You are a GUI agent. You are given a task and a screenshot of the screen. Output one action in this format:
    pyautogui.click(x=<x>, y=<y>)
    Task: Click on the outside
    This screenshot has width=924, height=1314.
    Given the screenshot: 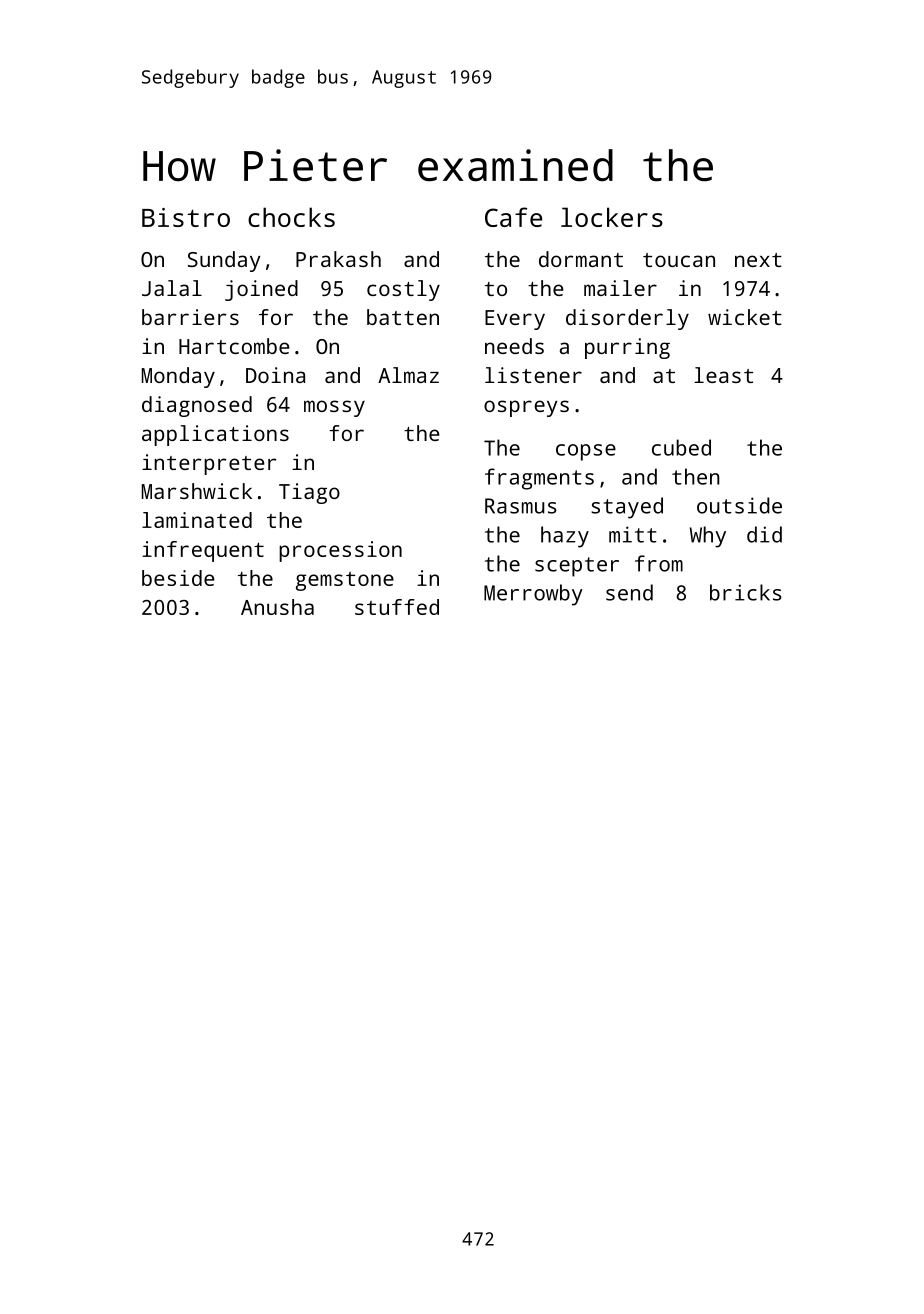 What is the action you would take?
    pyautogui.click(x=739, y=505)
